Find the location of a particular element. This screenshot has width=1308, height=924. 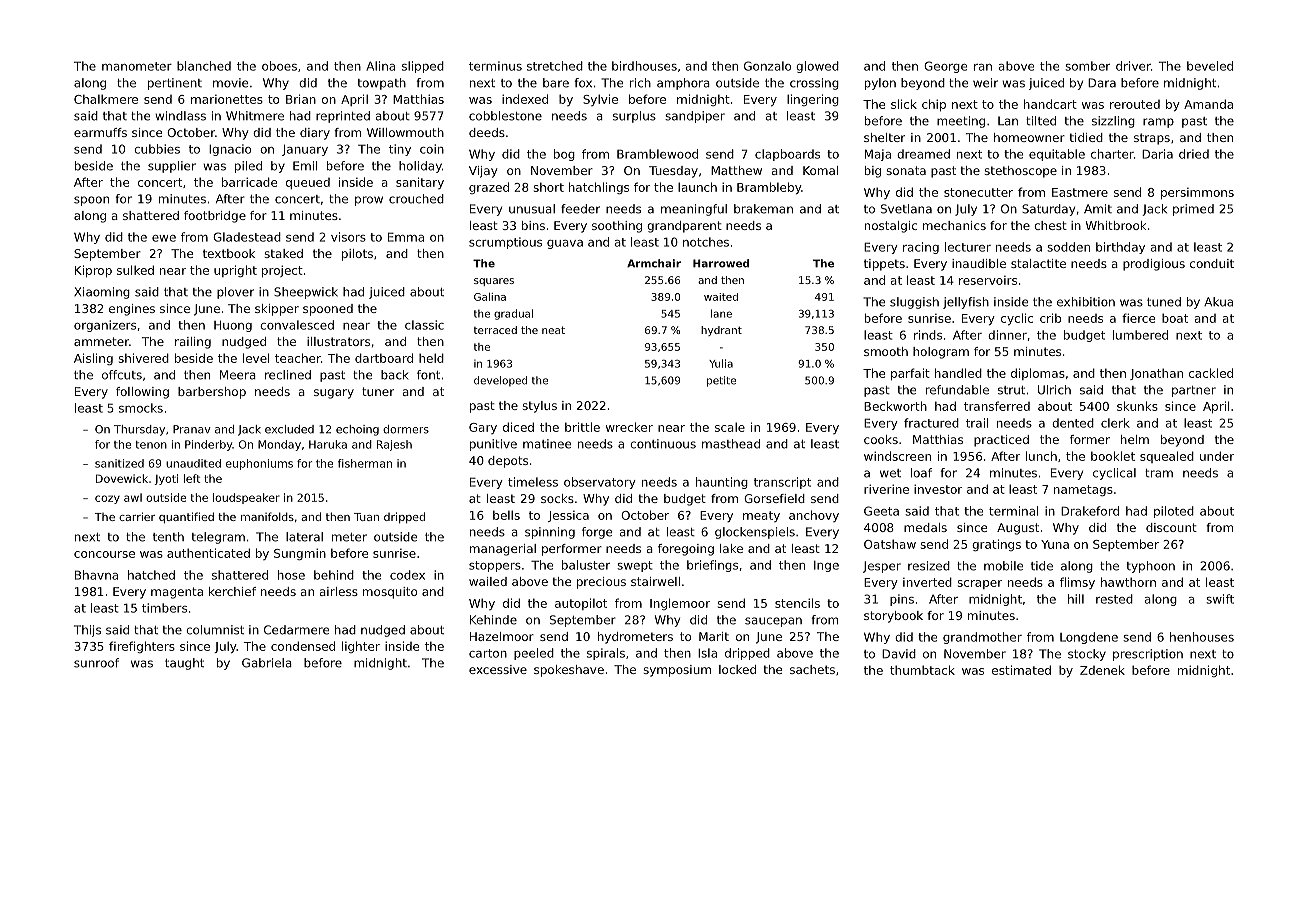

tide is located at coordinates (1042, 566).
